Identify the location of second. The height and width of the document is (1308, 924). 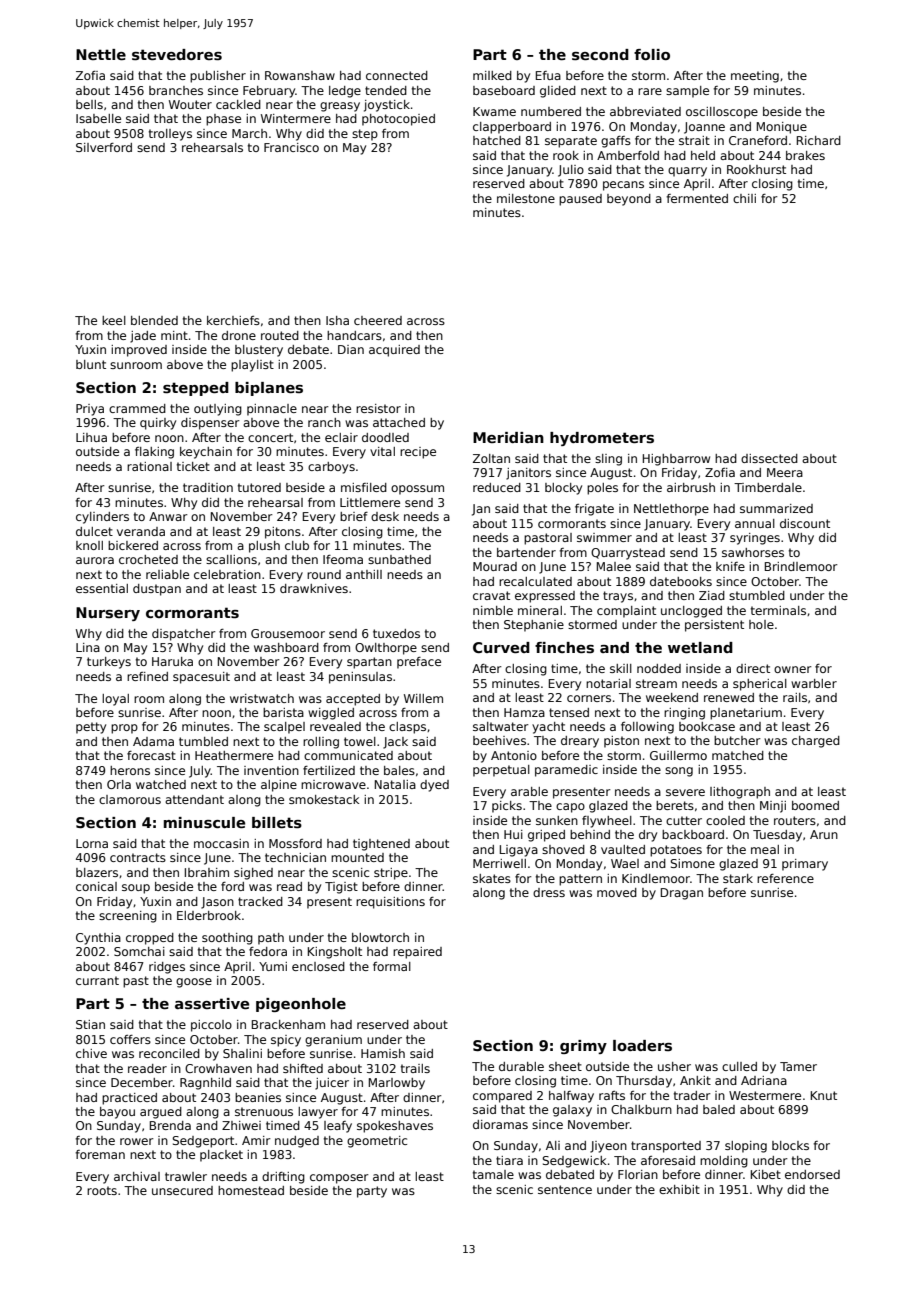
(600, 55).
